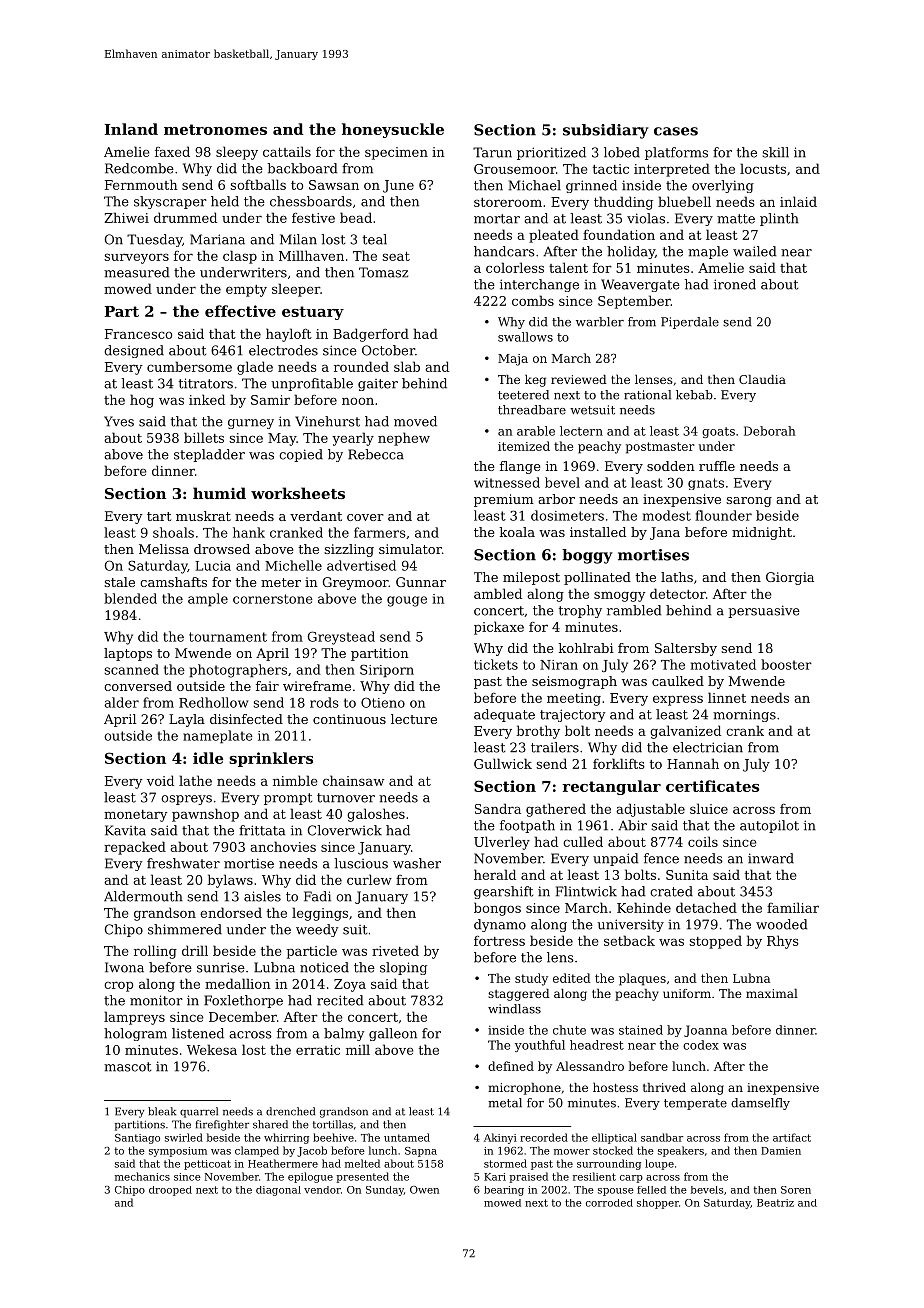  Describe the element at coordinates (606, 131) in the screenshot. I see `subsidiary` at that location.
